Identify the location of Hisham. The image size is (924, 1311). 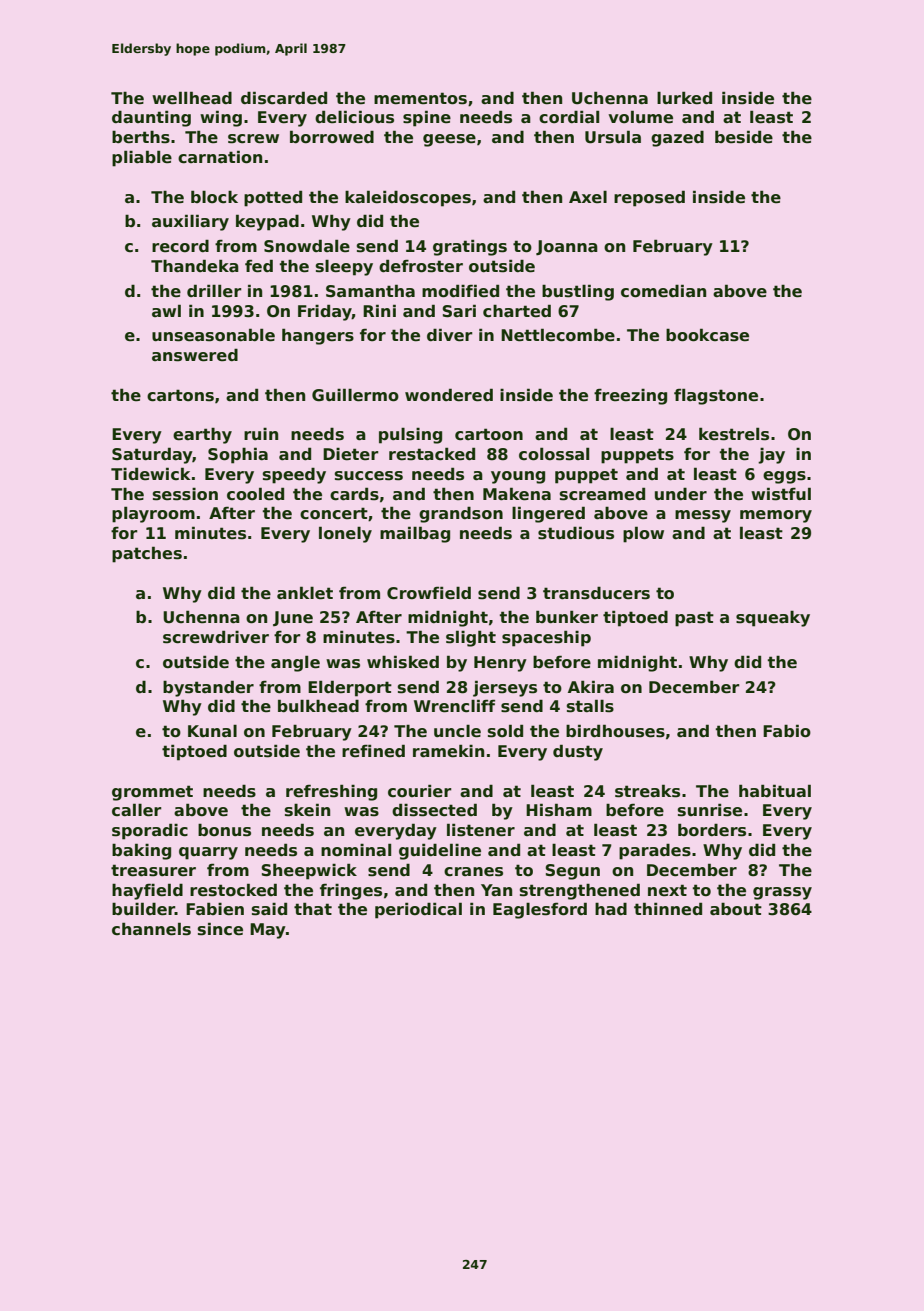
(559, 810).
